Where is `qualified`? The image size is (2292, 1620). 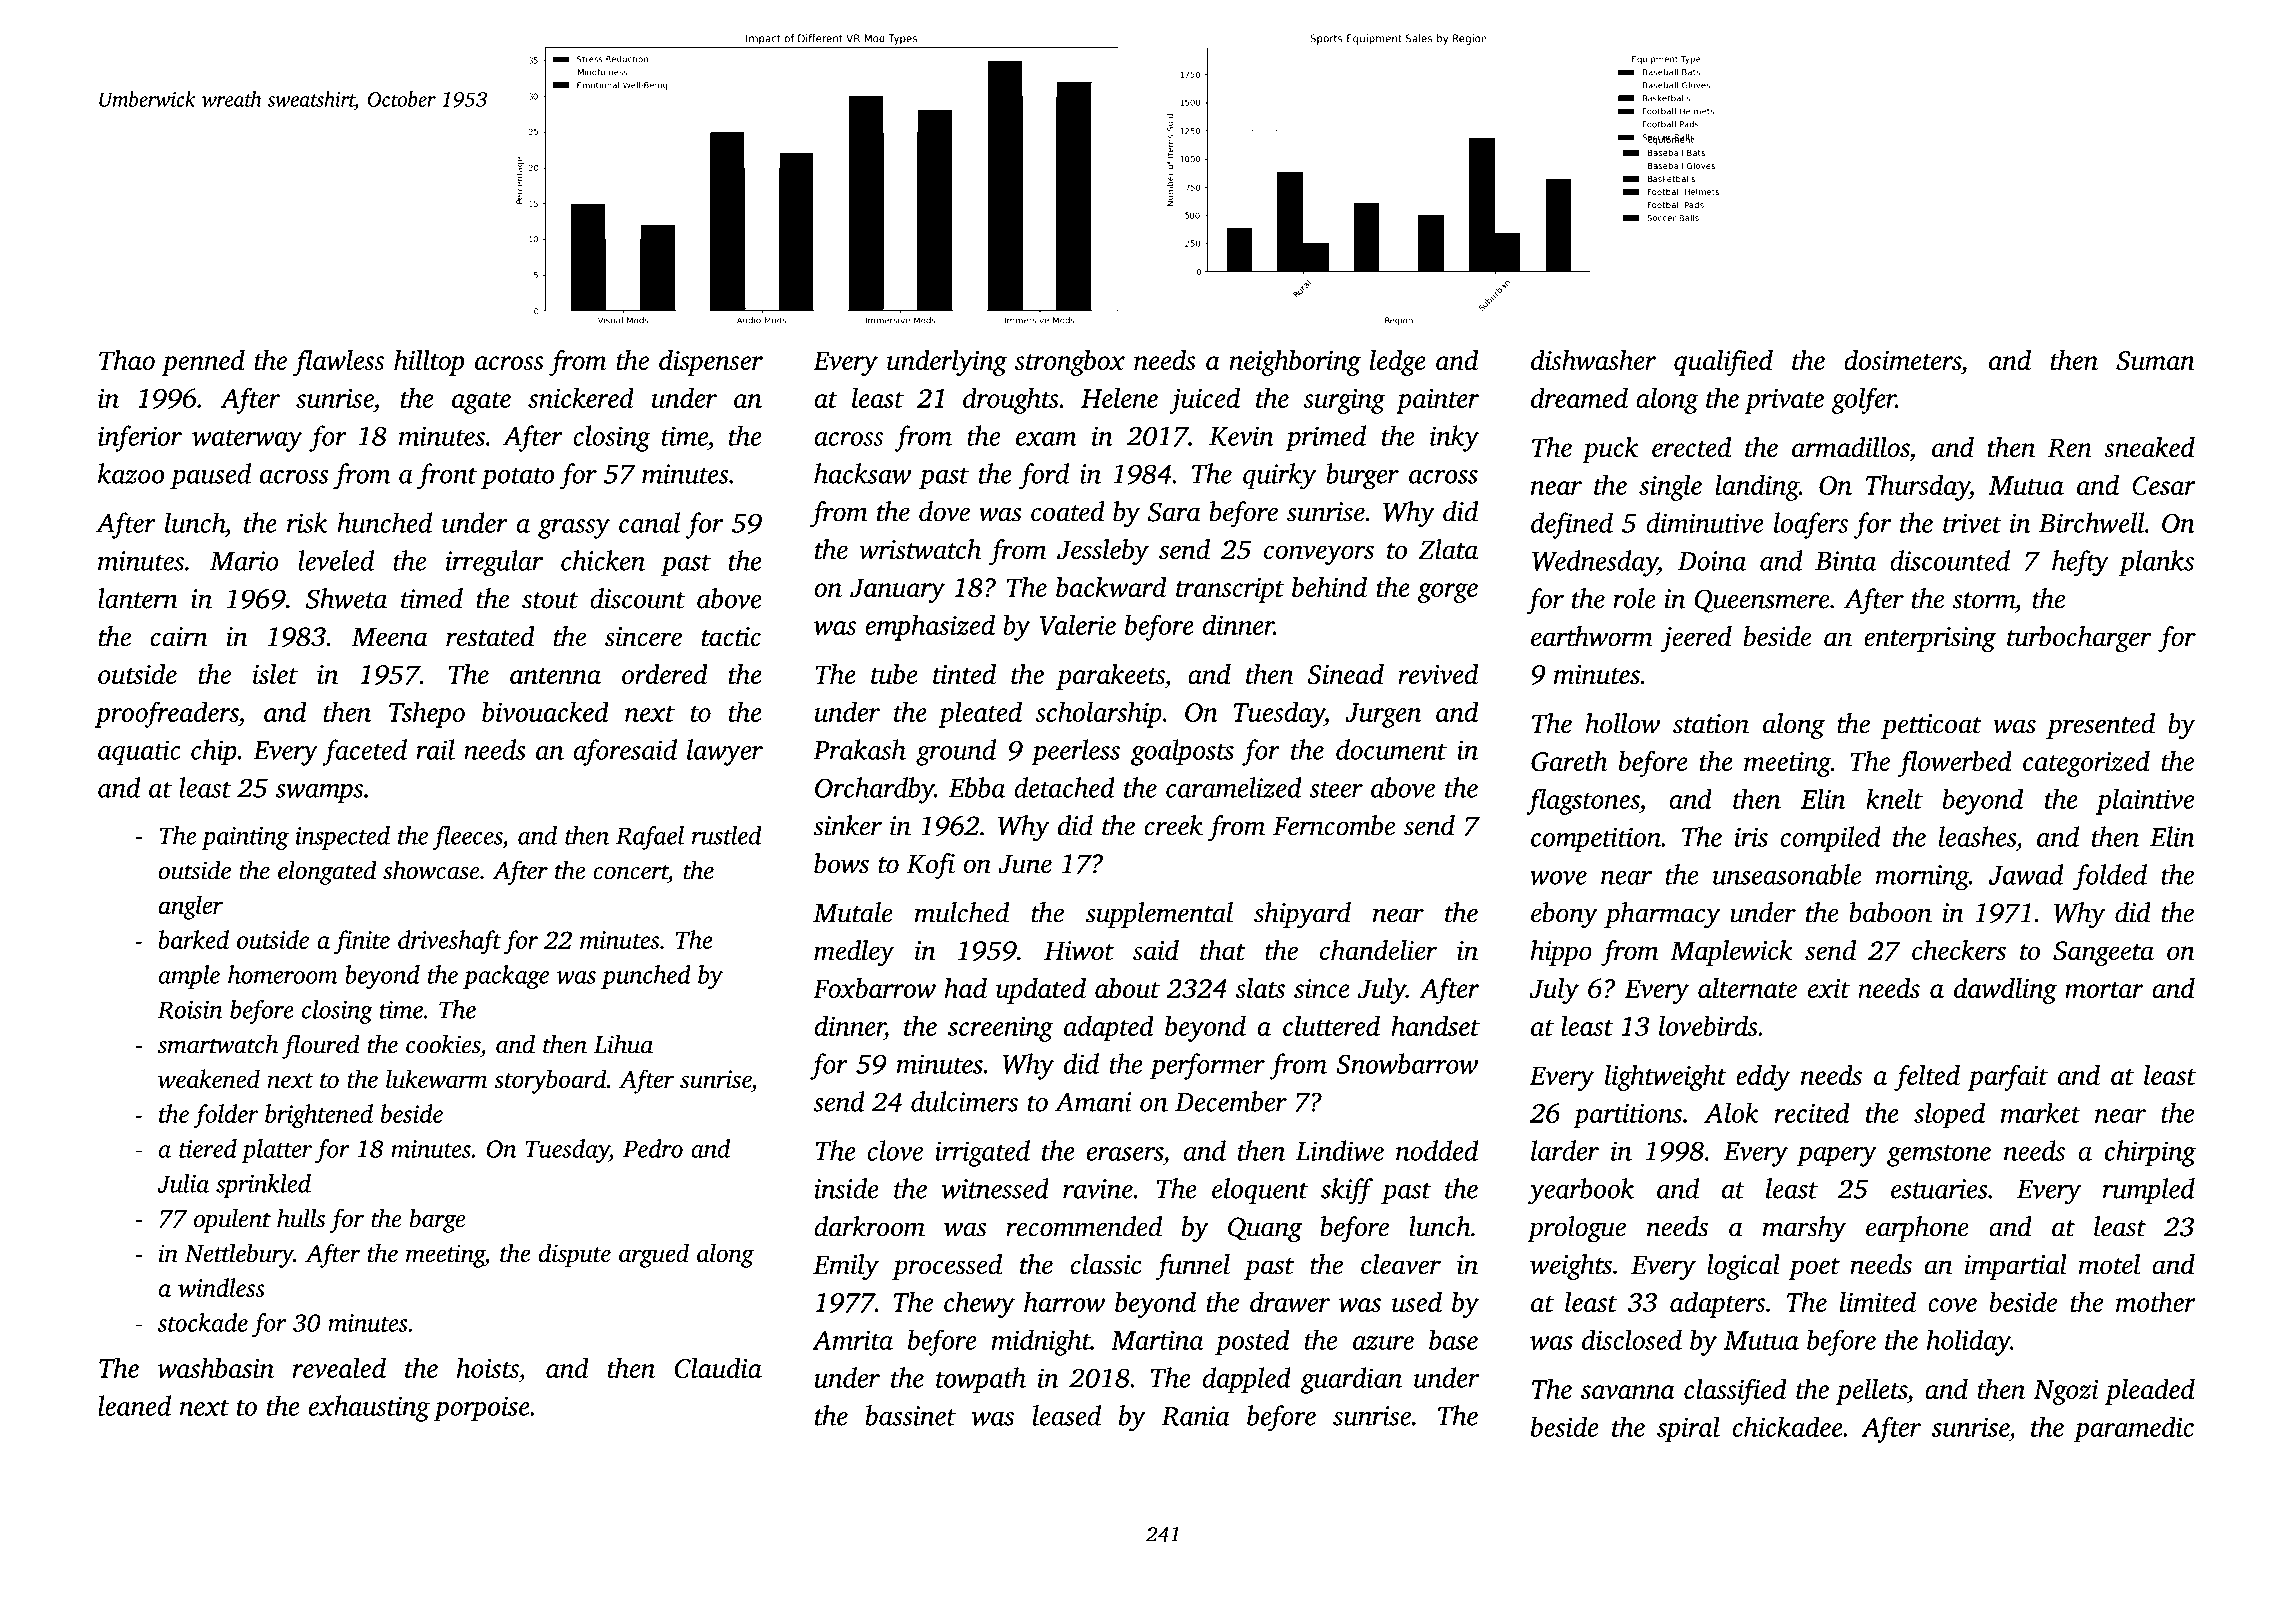 qualified is located at coordinates (1723, 363).
